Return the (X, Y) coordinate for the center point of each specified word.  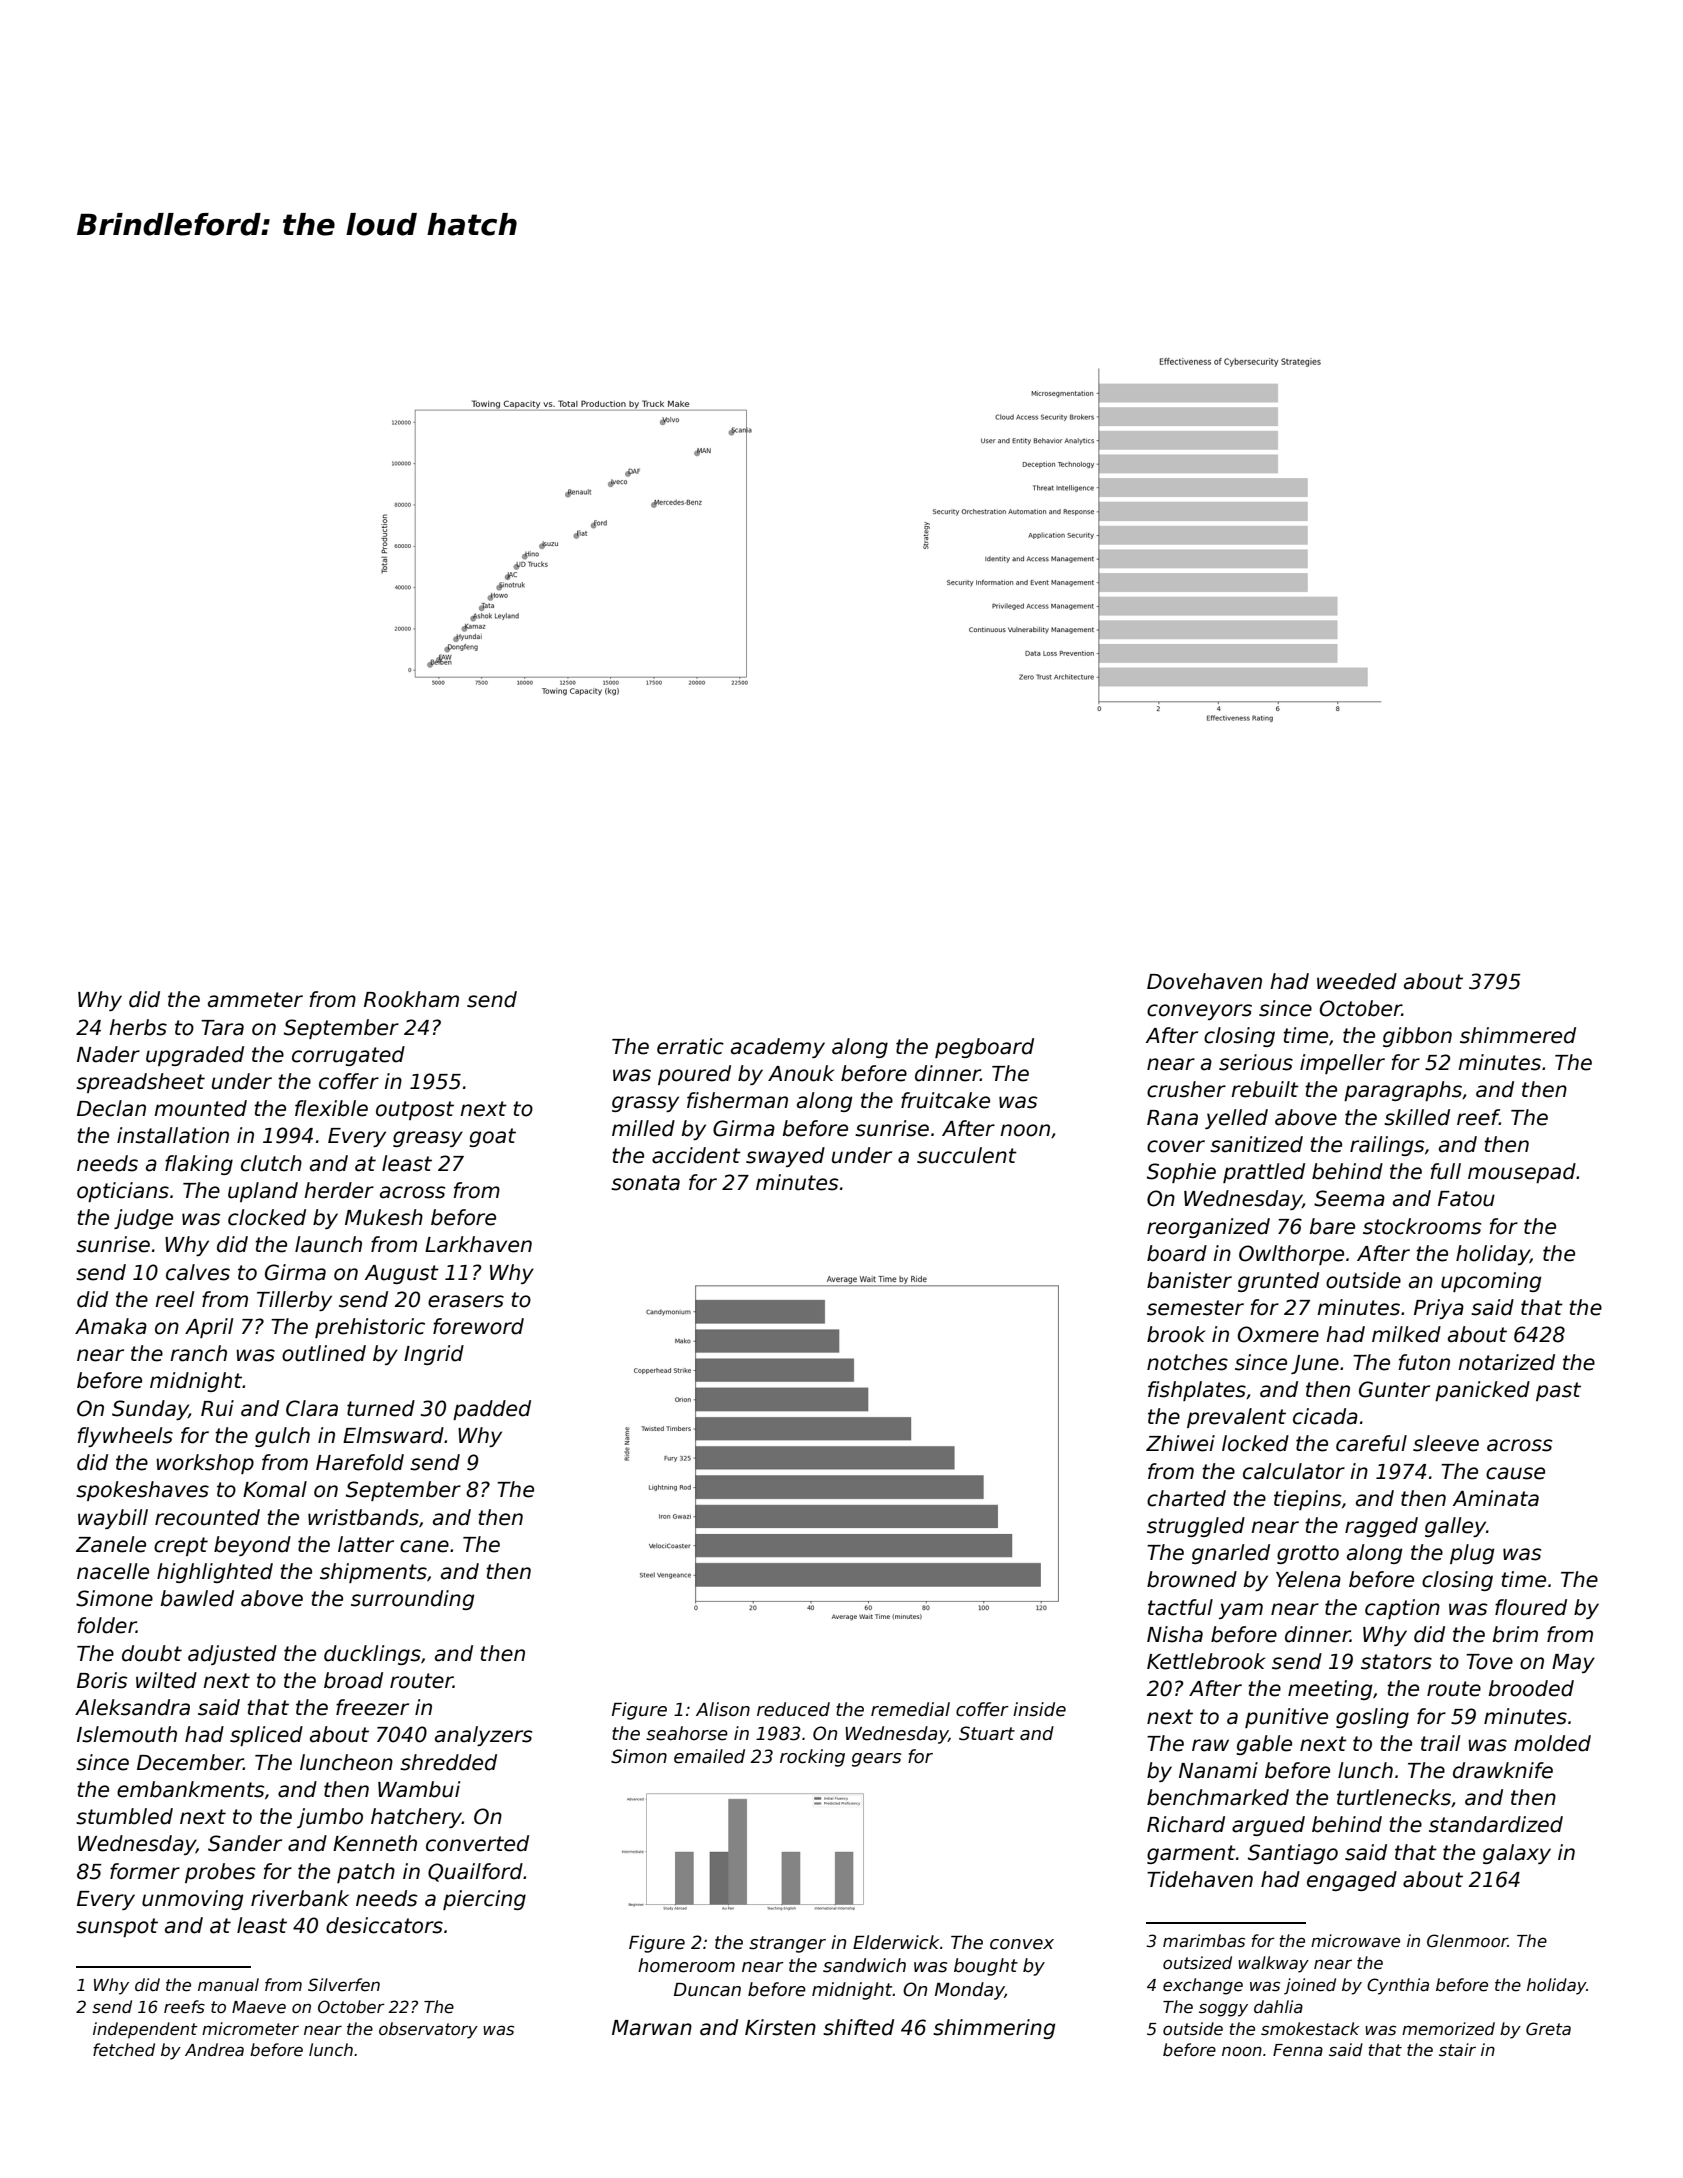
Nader (108, 1054)
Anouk (801, 1073)
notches (1187, 1362)
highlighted (215, 1573)
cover (1176, 1146)
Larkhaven (478, 1244)
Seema (1349, 1198)
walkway (1273, 1964)
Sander (245, 1843)
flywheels (125, 1437)
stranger (787, 1944)
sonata (645, 1183)
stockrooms (1422, 1226)
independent (145, 2030)
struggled (1196, 1527)
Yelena (1308, 1579)
